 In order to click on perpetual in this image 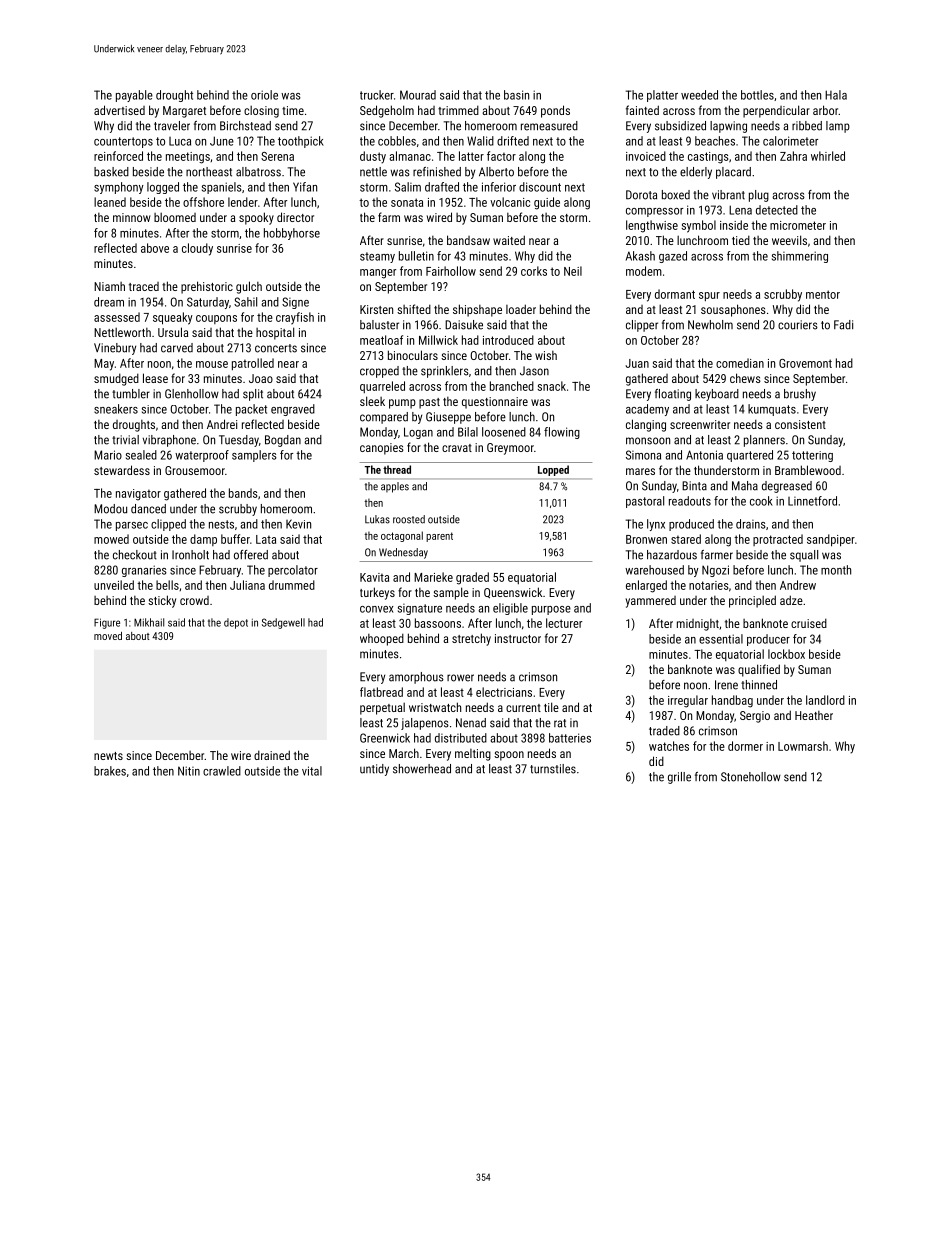, I will do `click(382, 709)`.
